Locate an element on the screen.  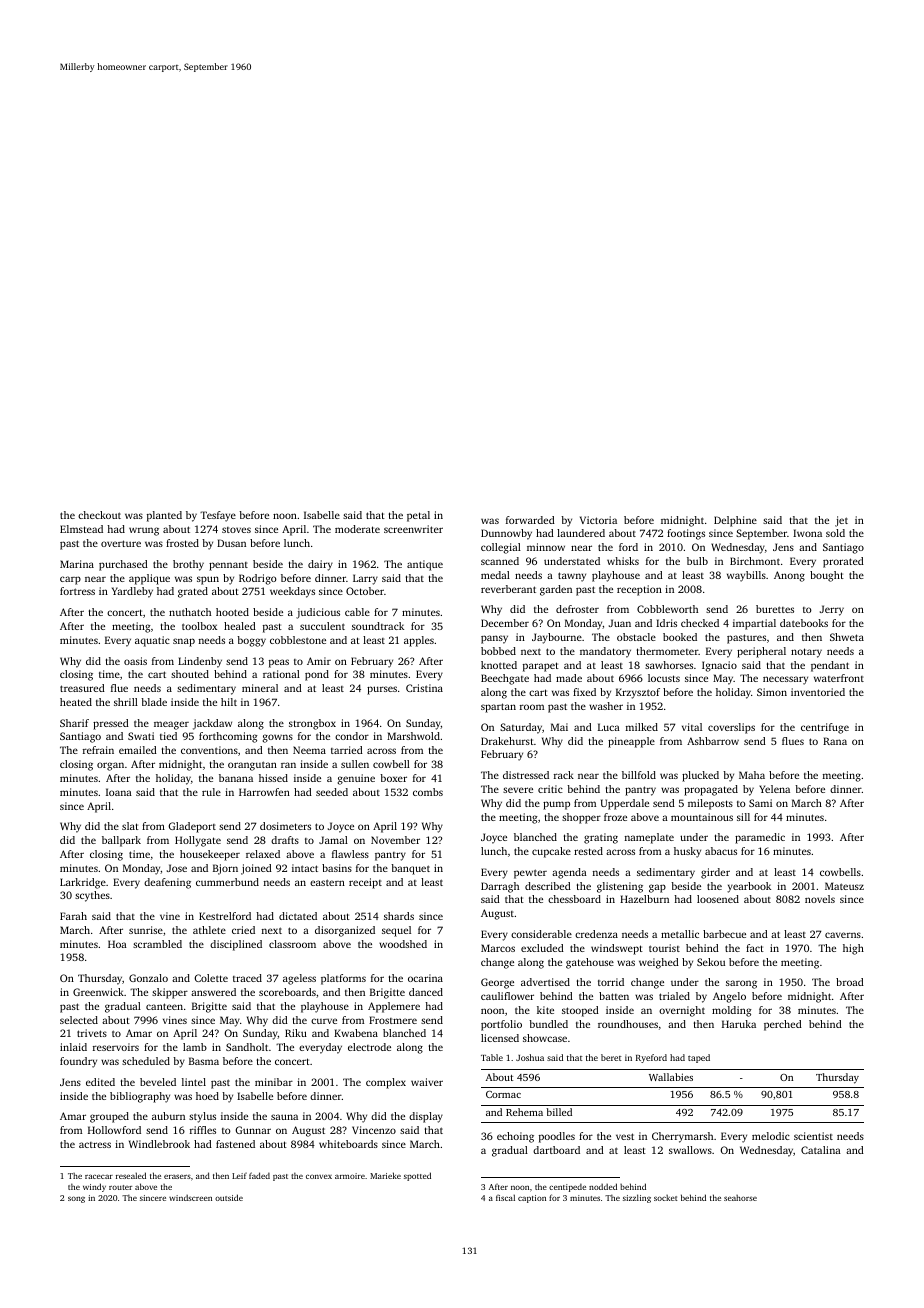
auburn is located at coordinates (168, 1116).
